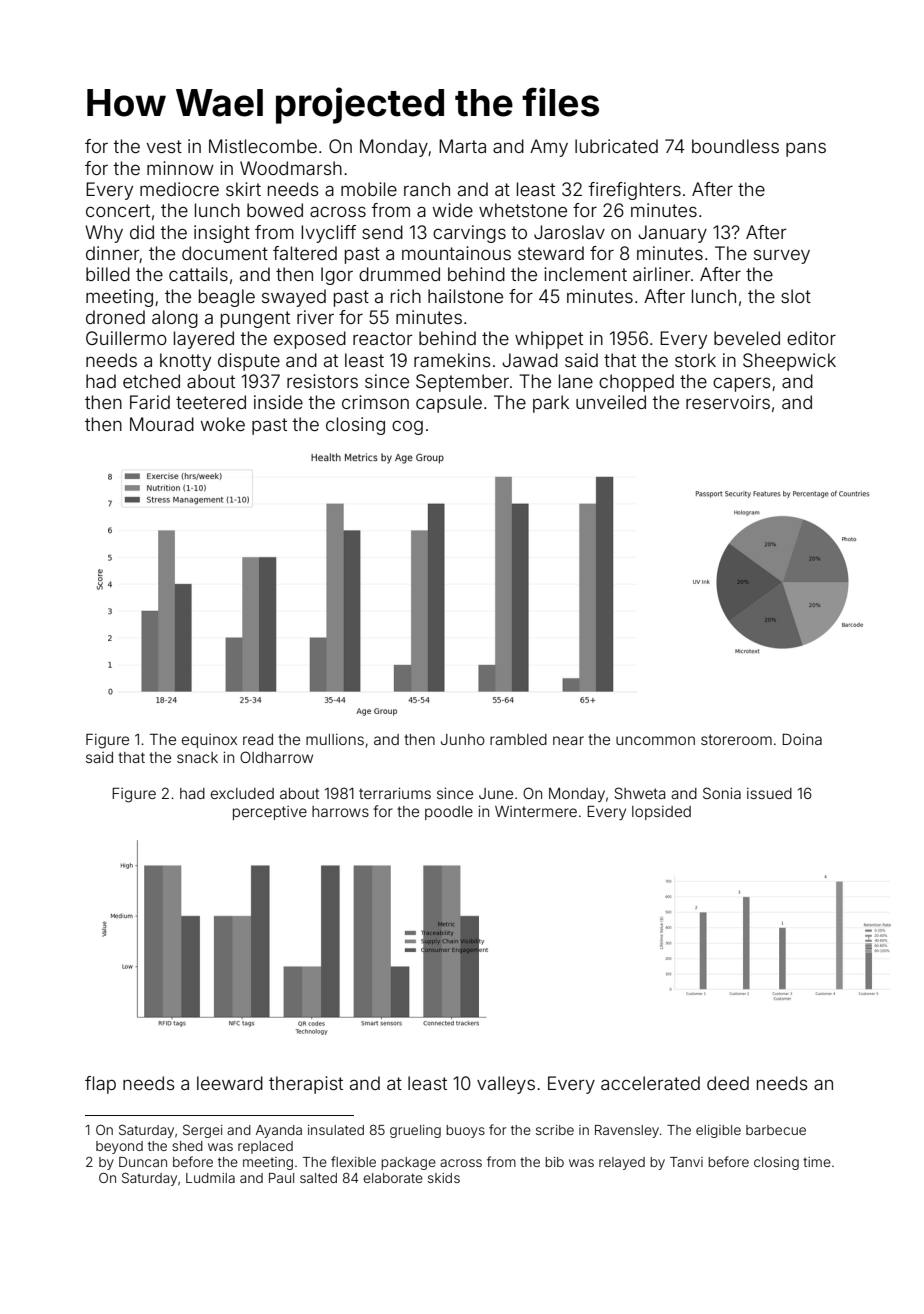  What do you see at coordinates (449, 813) in the document?
I see `poodle` at bounding box center [449, 813].
